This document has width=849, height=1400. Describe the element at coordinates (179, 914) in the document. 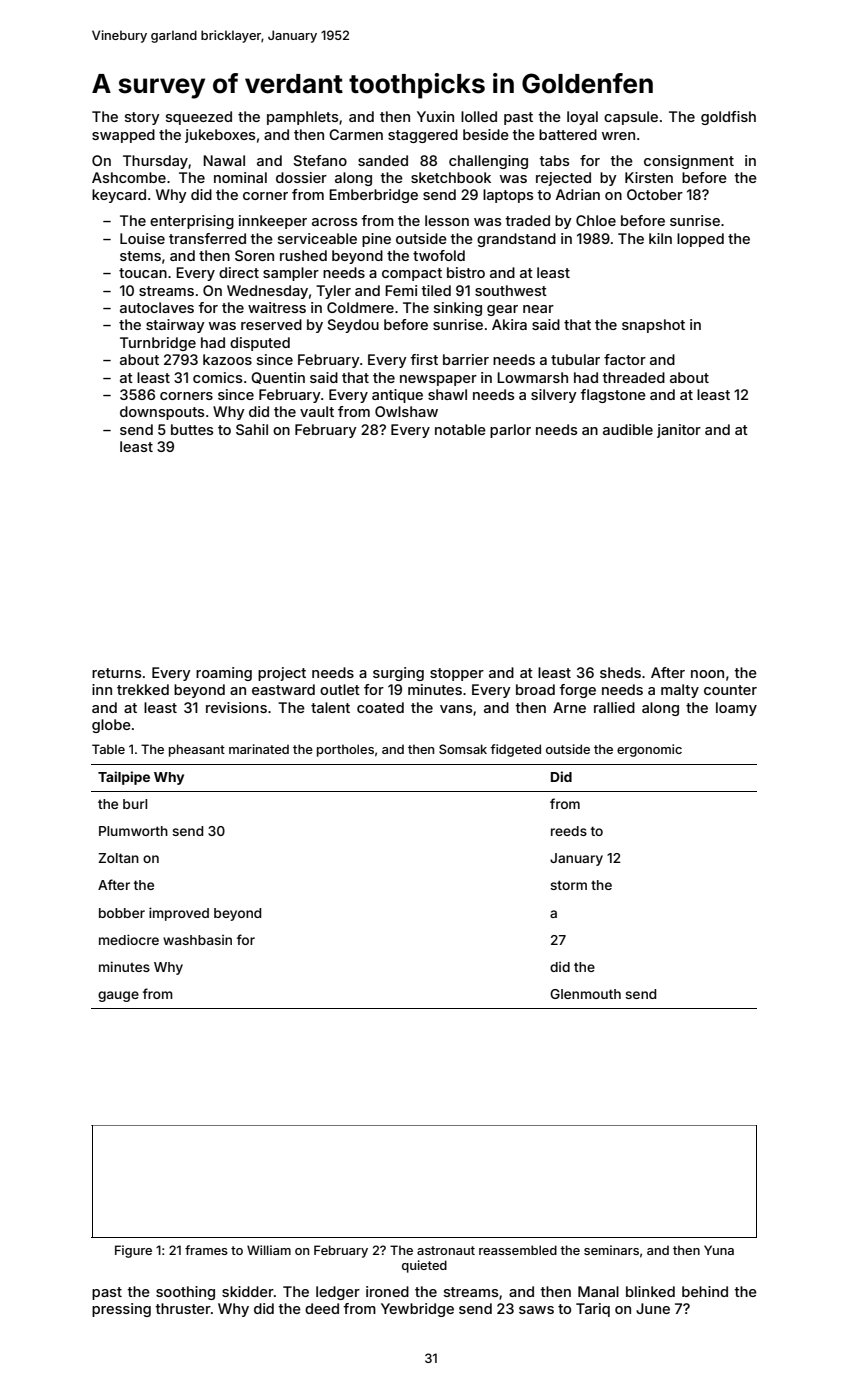

I see `improved` at that location.
